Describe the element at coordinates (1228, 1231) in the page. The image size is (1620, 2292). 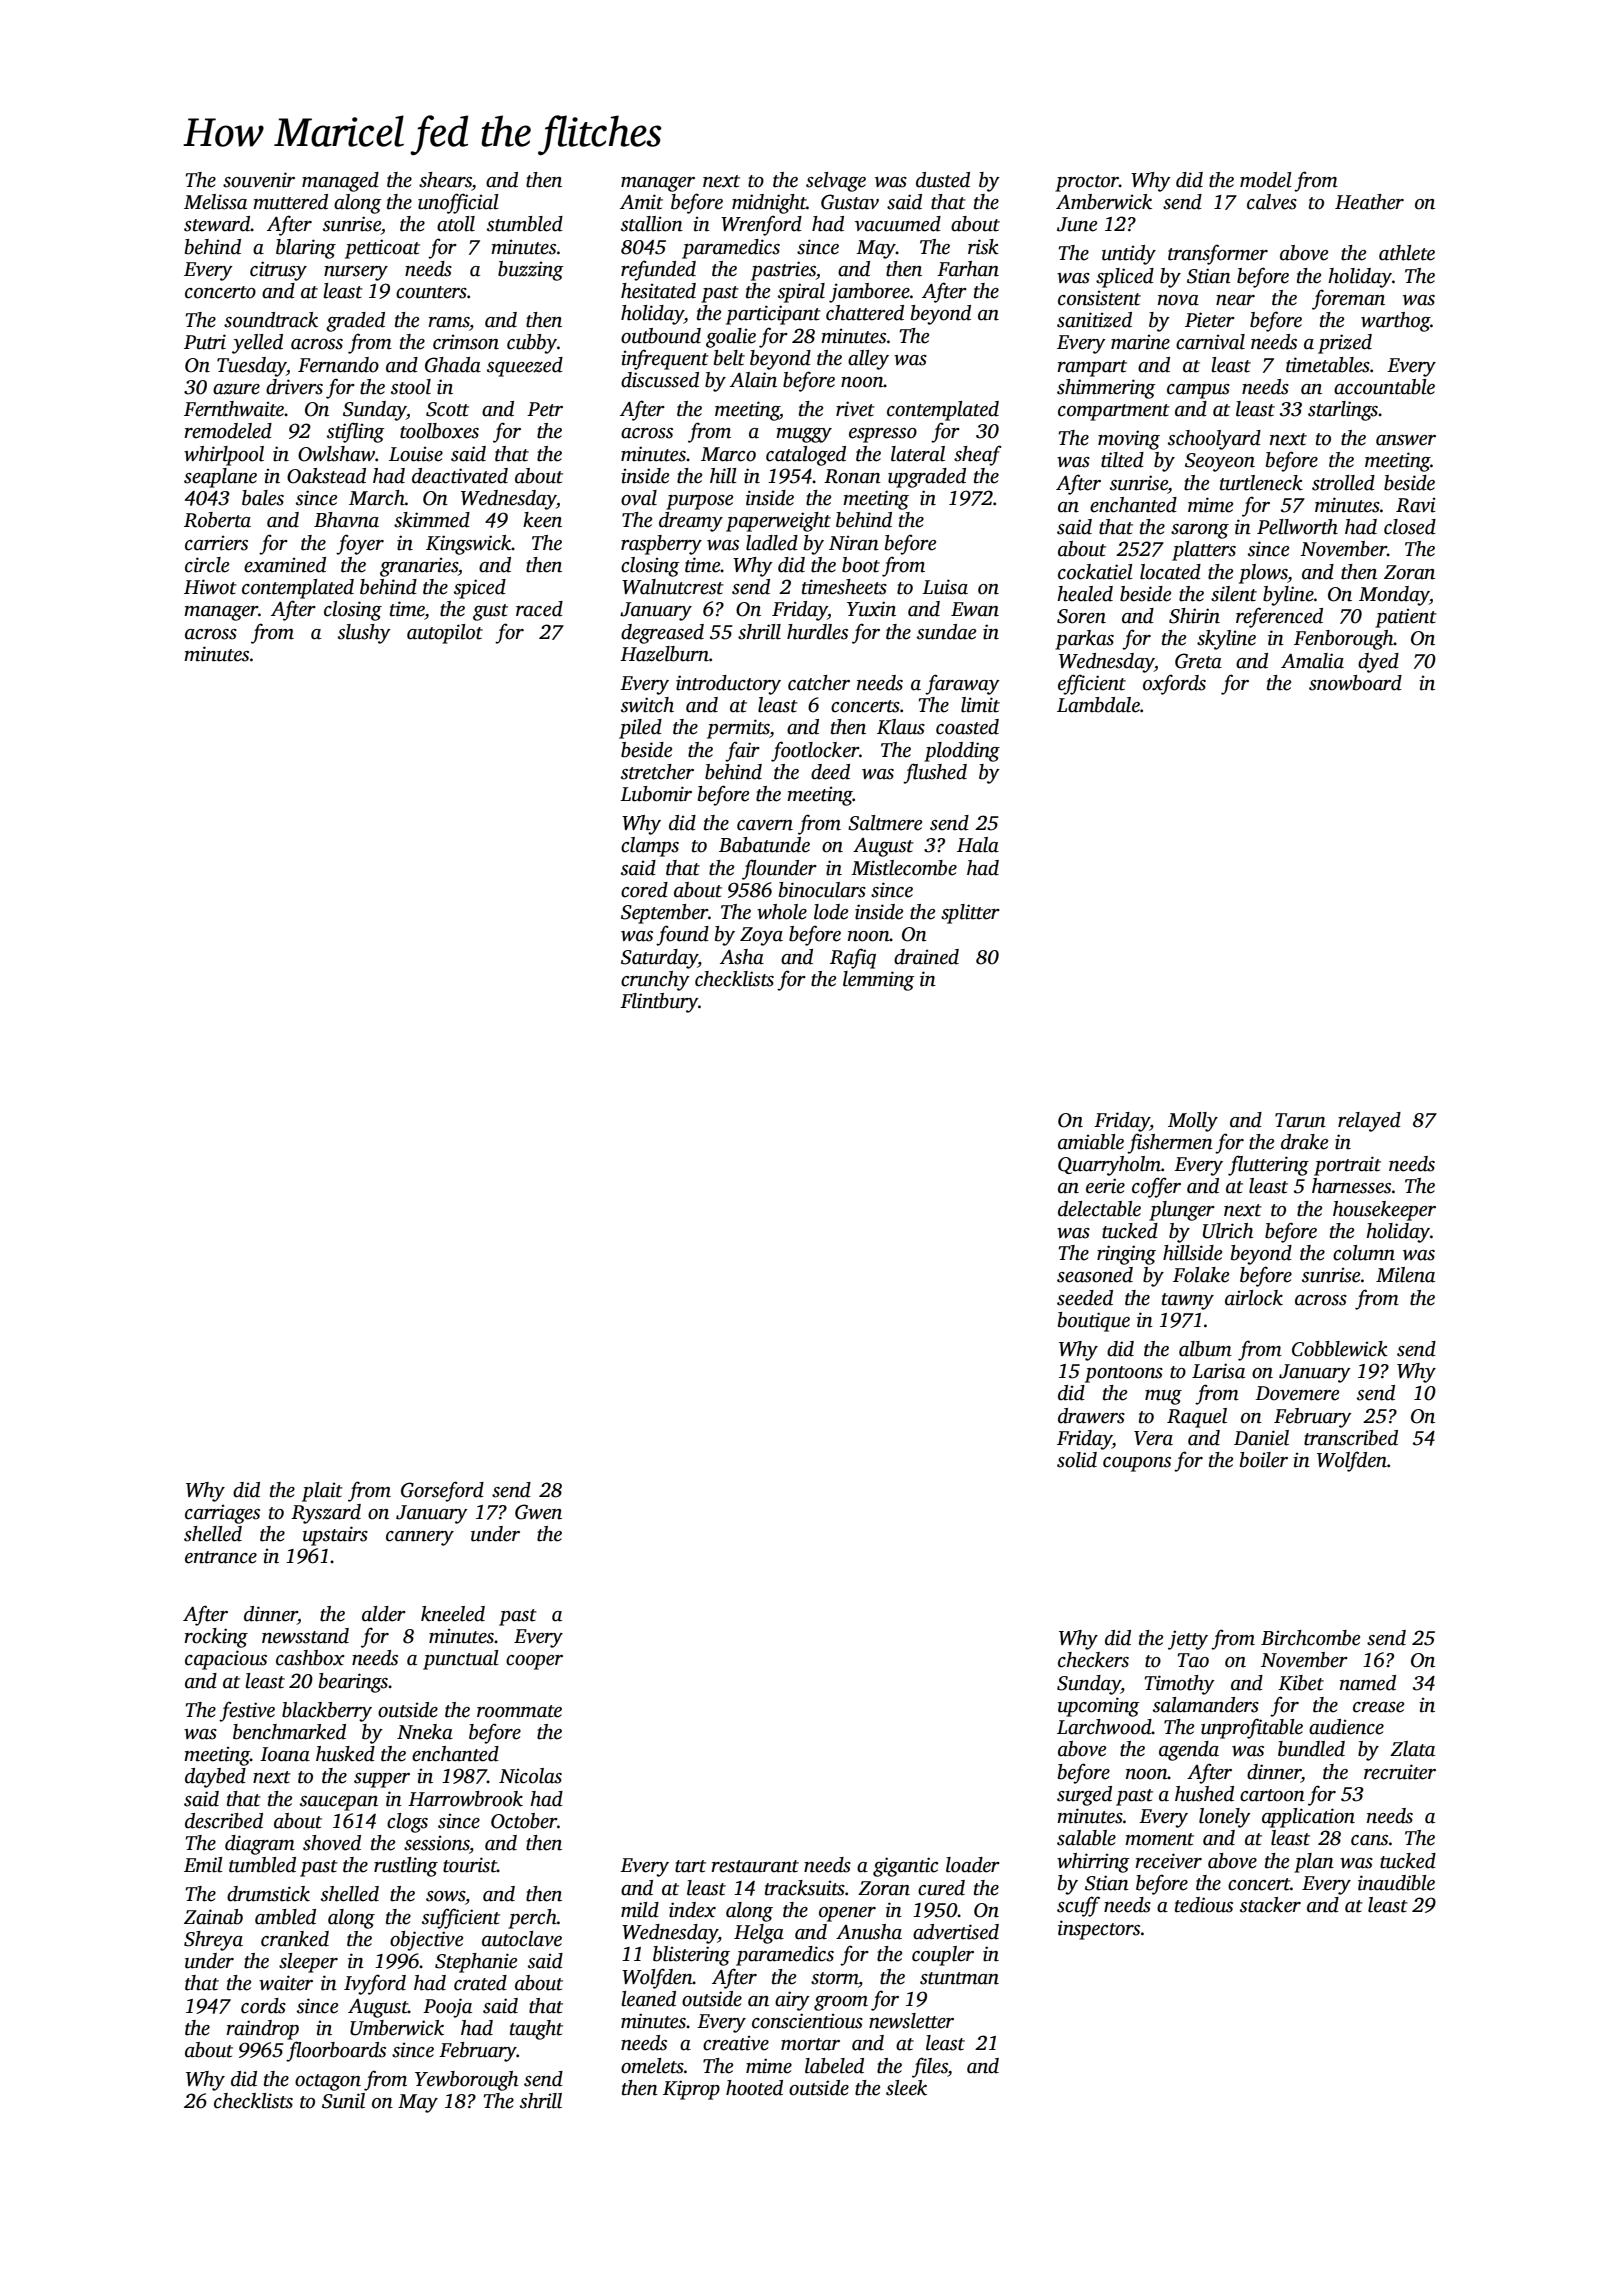
I see `Ulrich` at that location.
